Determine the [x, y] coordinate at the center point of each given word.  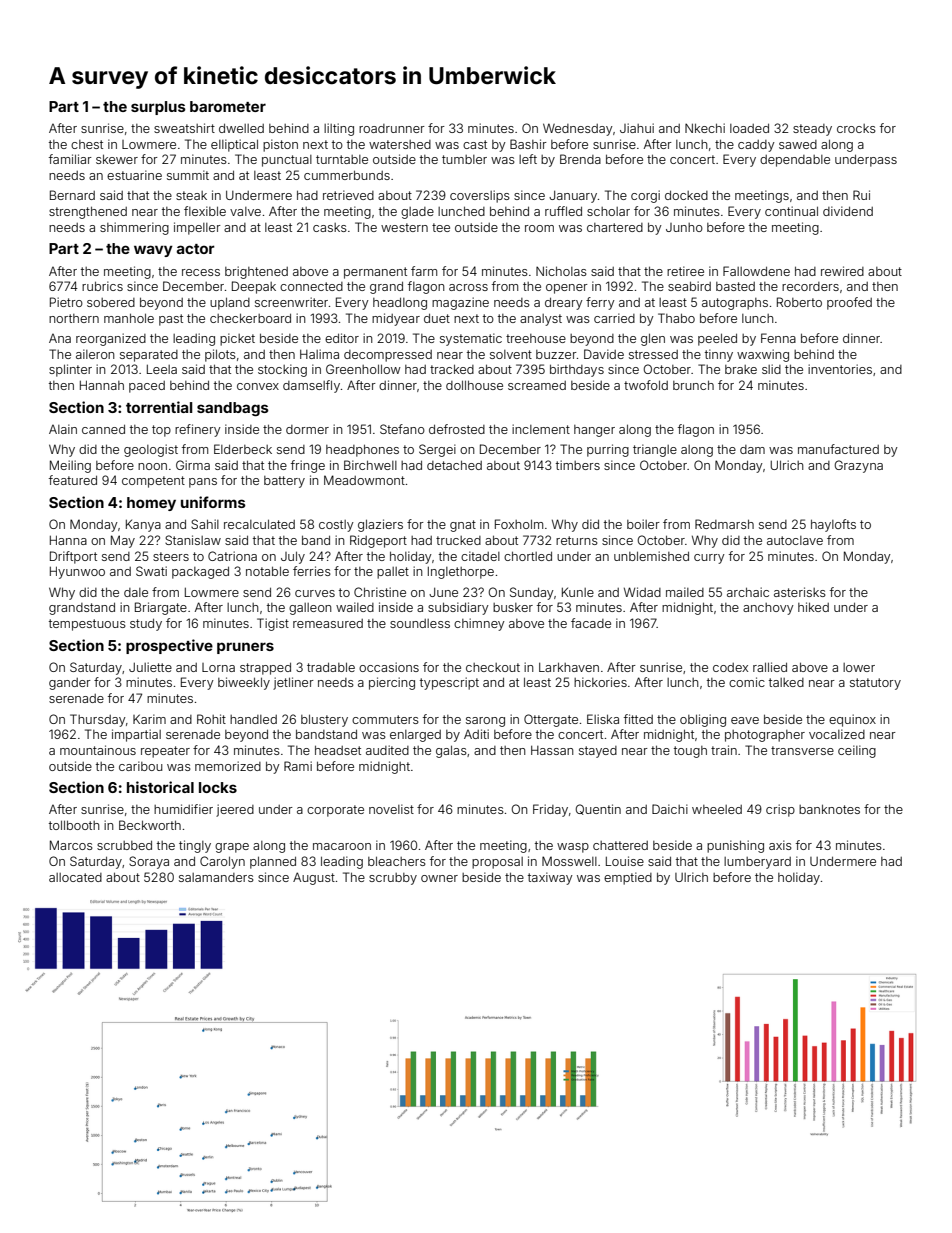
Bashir [528, 144]
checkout [493, 667]
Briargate [161, 608]
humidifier [183, 809]
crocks [856, 128]
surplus [158, 108]
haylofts [833, 525]
